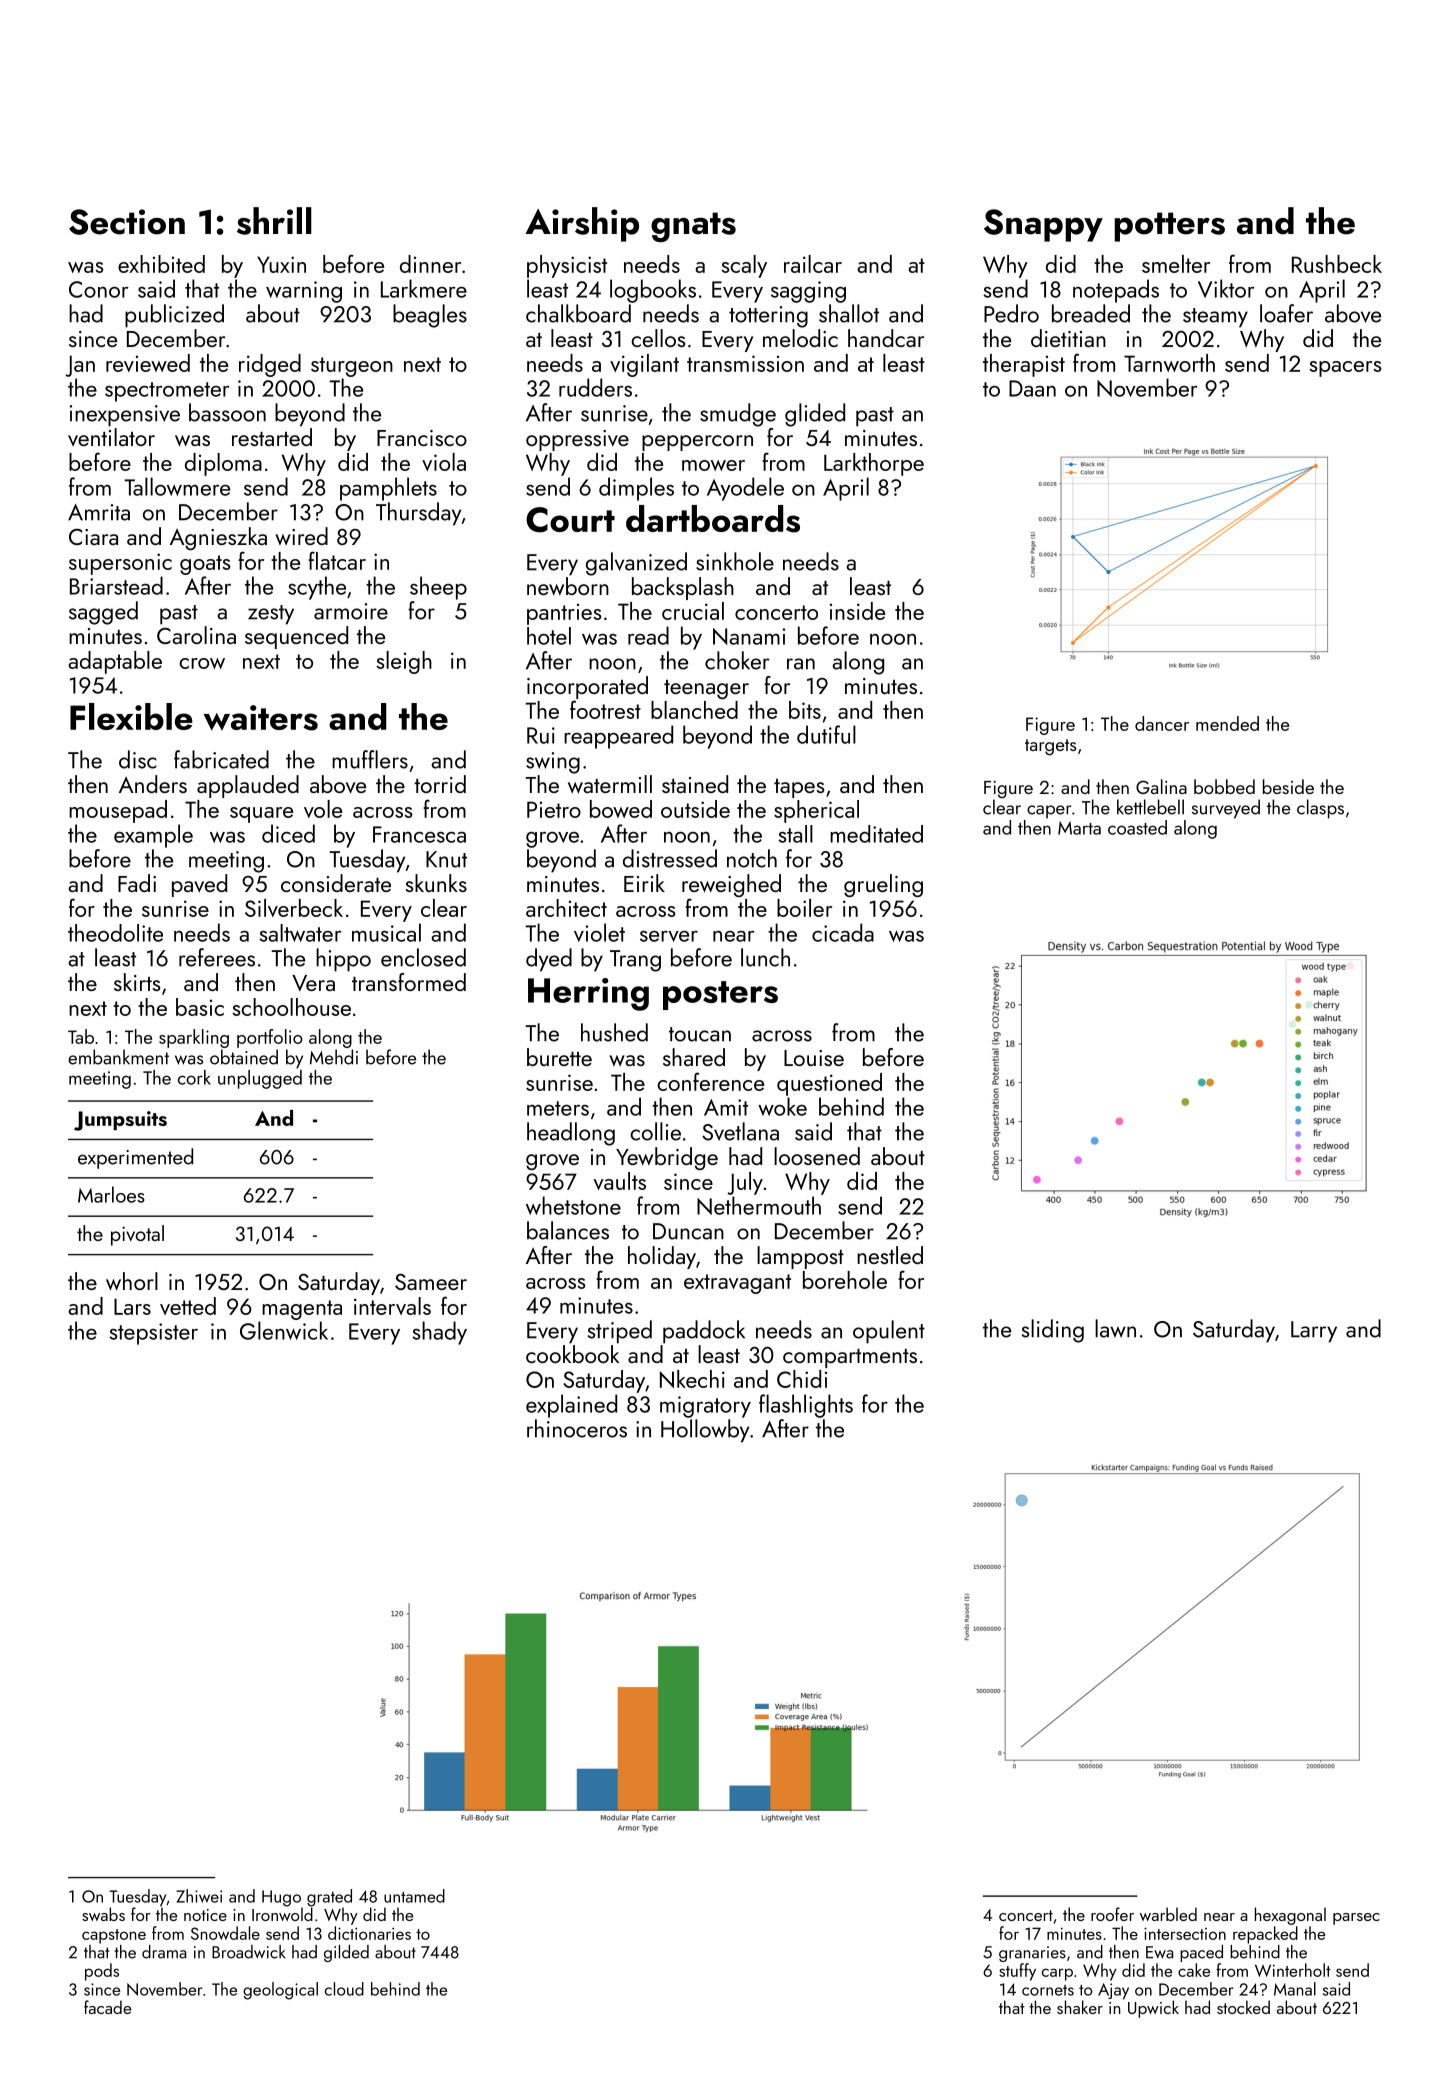 The image size is (1450, 2100). I want to click on cloud, so click(344, 1989).
